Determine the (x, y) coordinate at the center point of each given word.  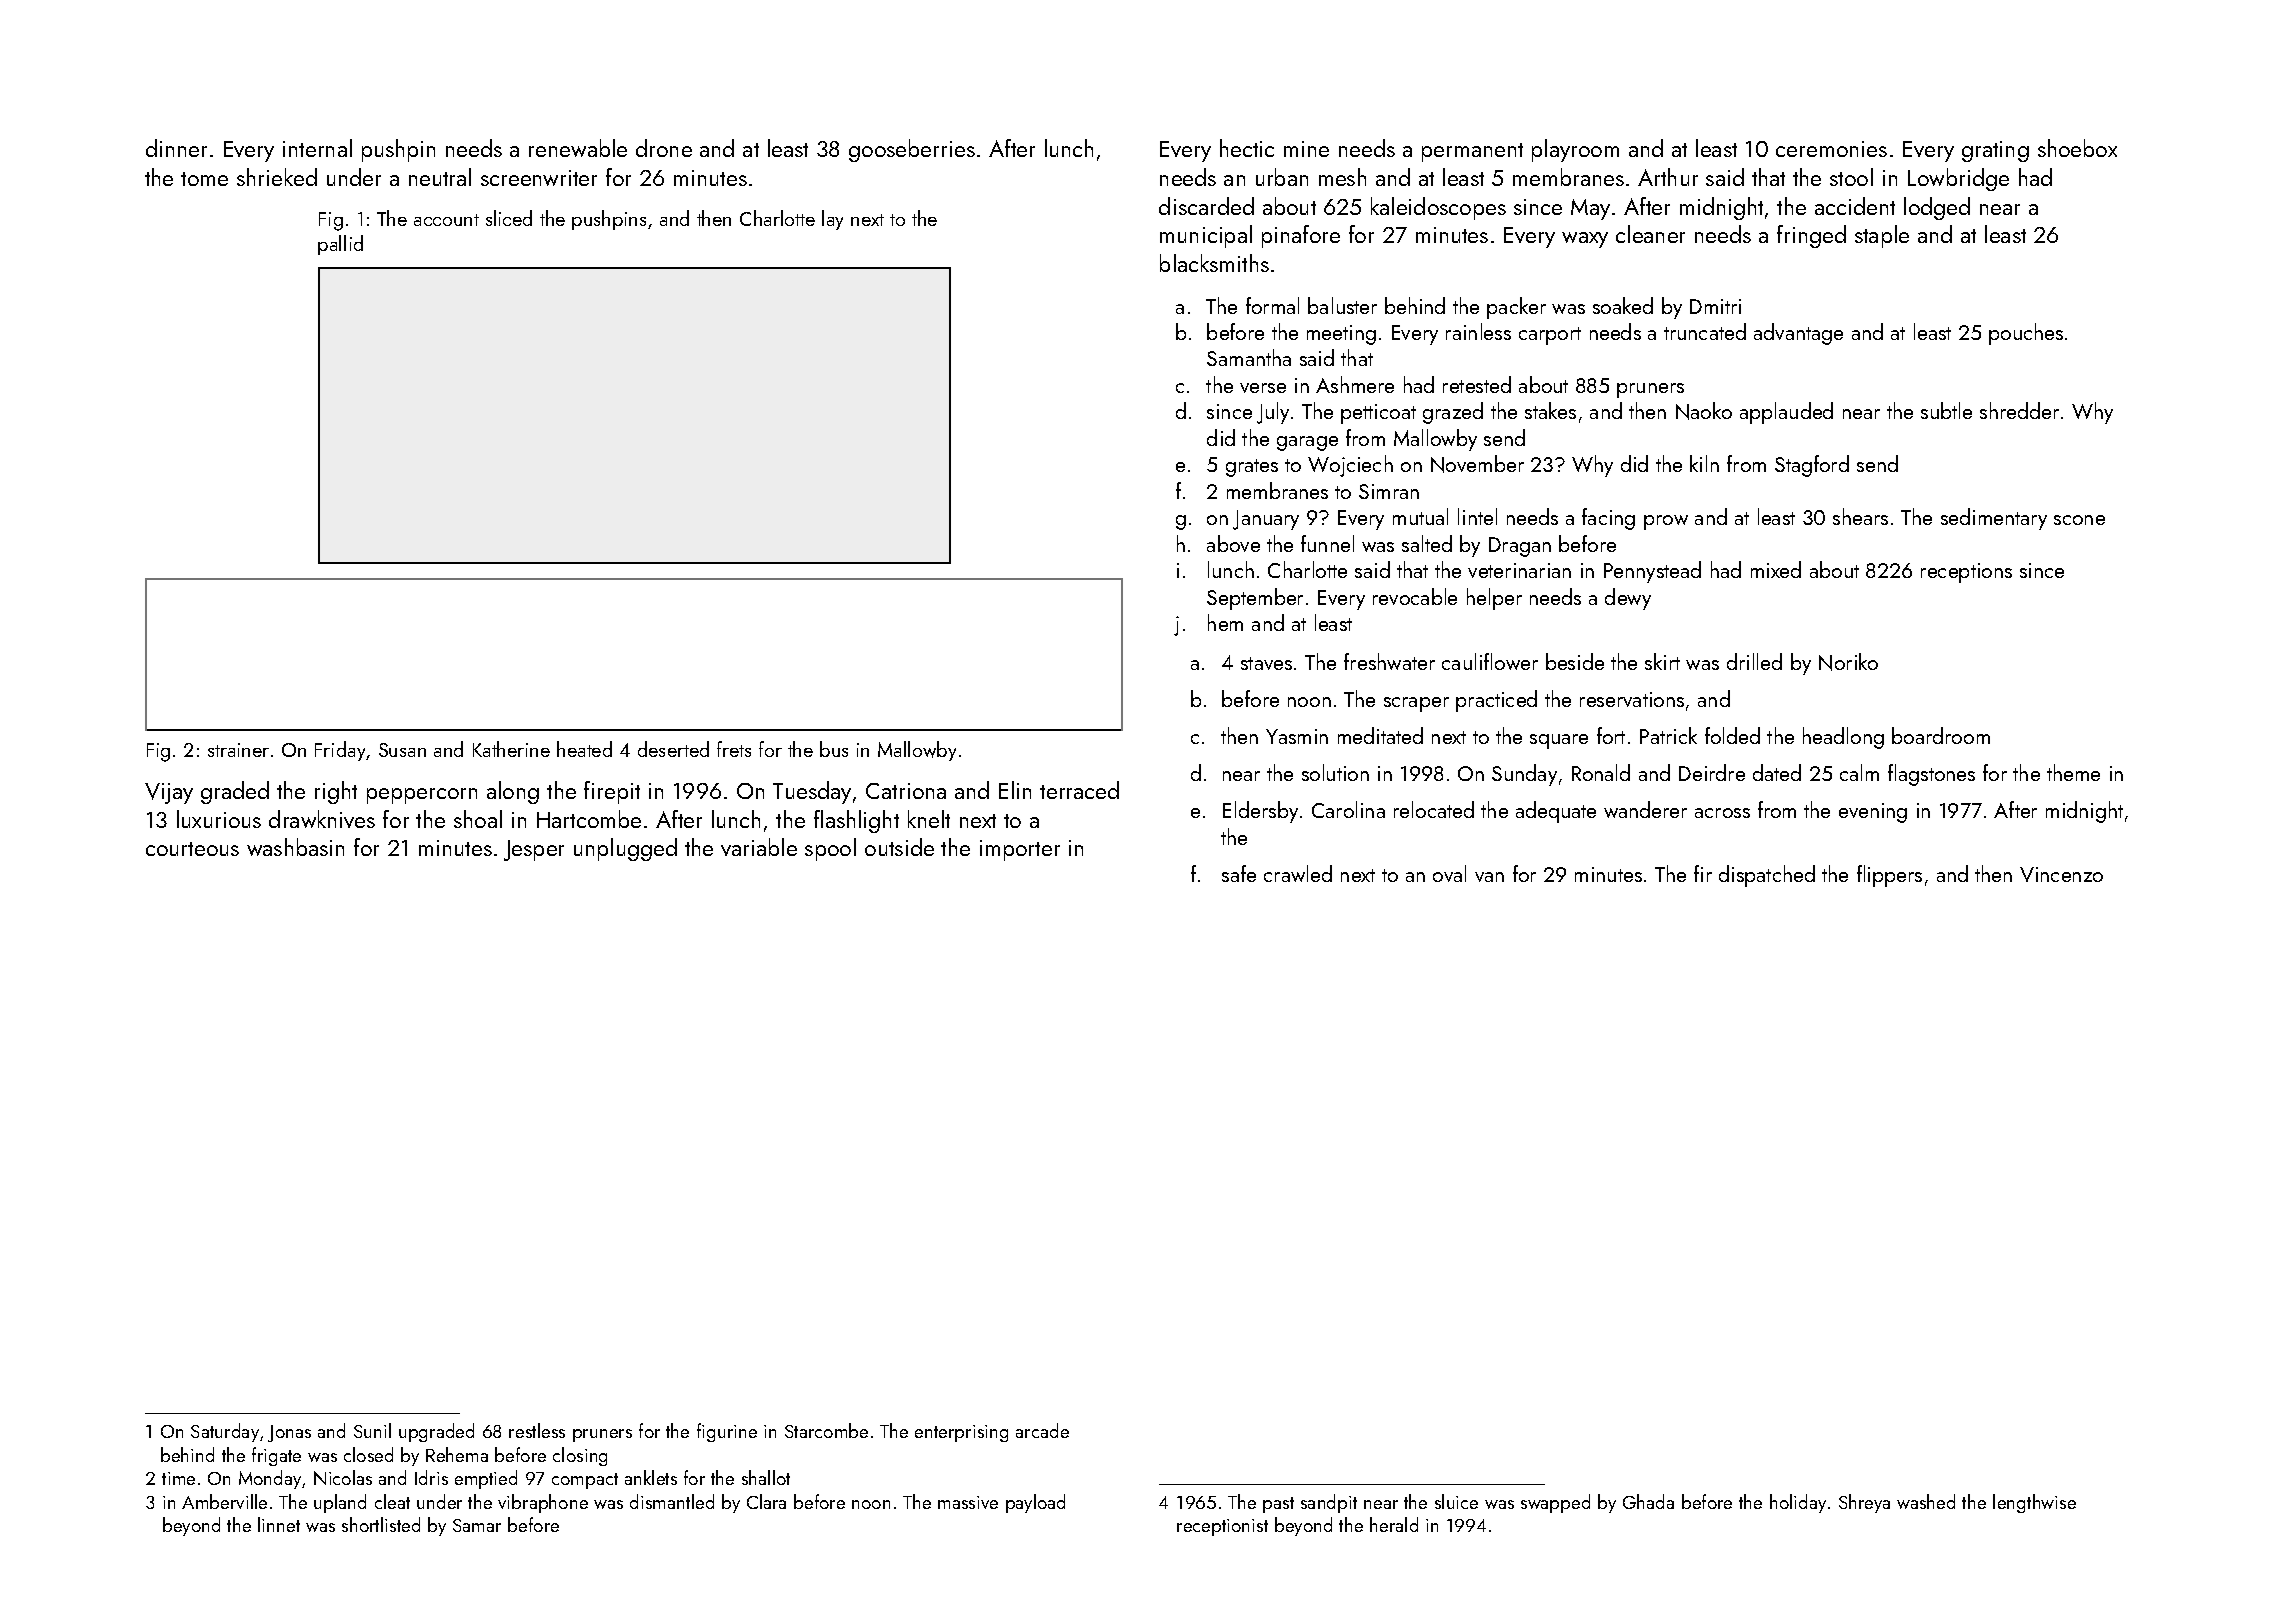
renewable (578, 148)
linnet (279, 1524)
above (1233, 543)
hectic (1247, 148)
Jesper (534, 850)
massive (968, 1502)
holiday (1798, 1503)
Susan (402, 750)
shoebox (2077, 148)
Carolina (1348, 809)
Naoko (1704, 411)
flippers (1889, 876)
